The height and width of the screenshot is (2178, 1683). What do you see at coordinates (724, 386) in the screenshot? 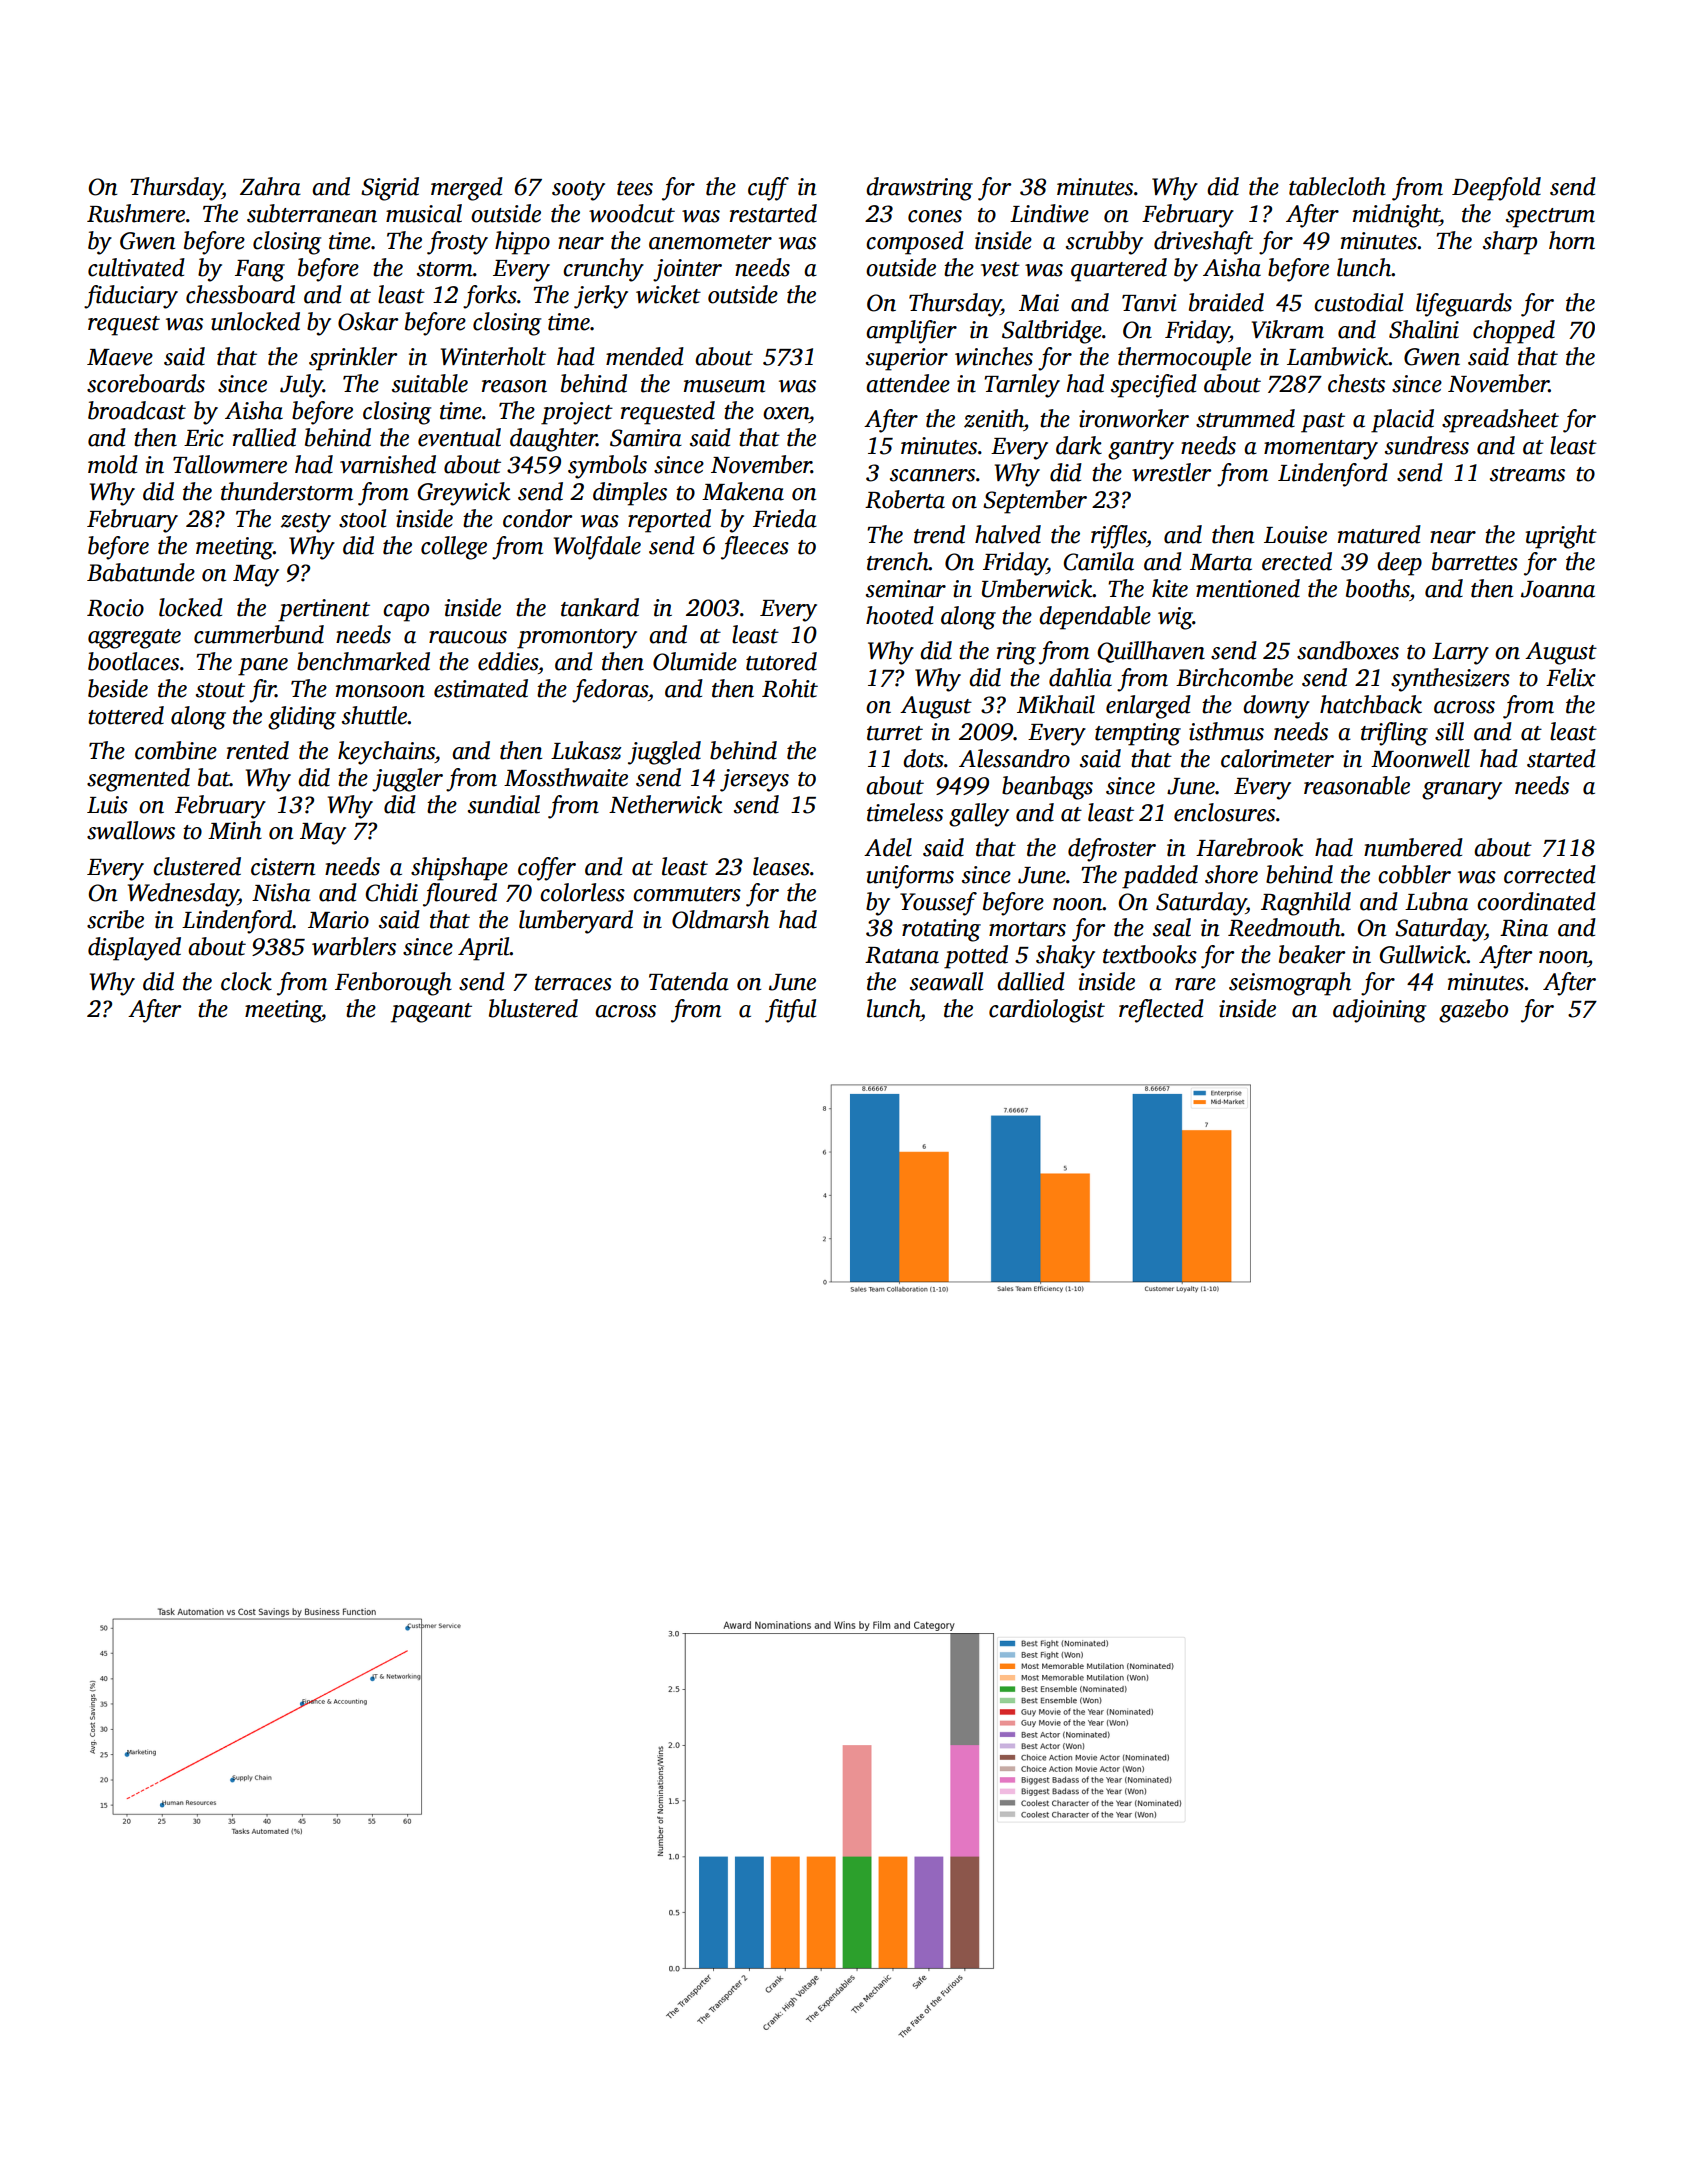
I see `museum` at bounding box center [724, 386].
